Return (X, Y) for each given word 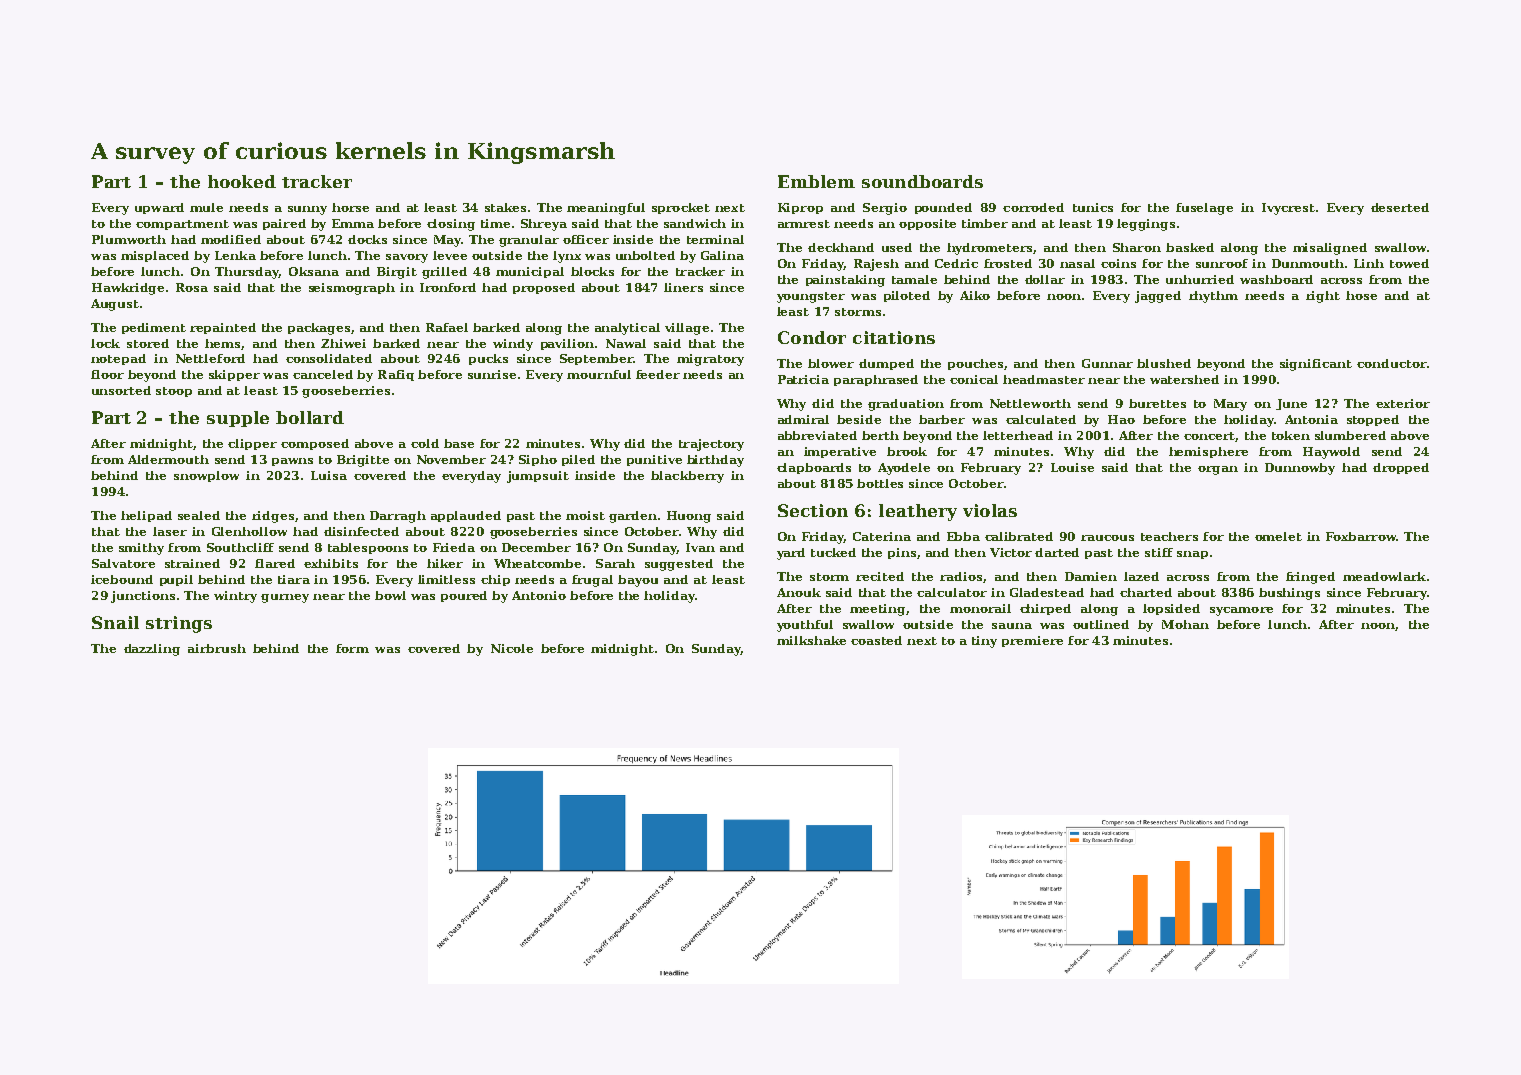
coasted (876, 640)
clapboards (814, 468)
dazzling (152, 650)
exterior (1403, 403)
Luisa (329, 475)
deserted (1400, 207)
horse (350, 207)
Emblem (816, 181)
